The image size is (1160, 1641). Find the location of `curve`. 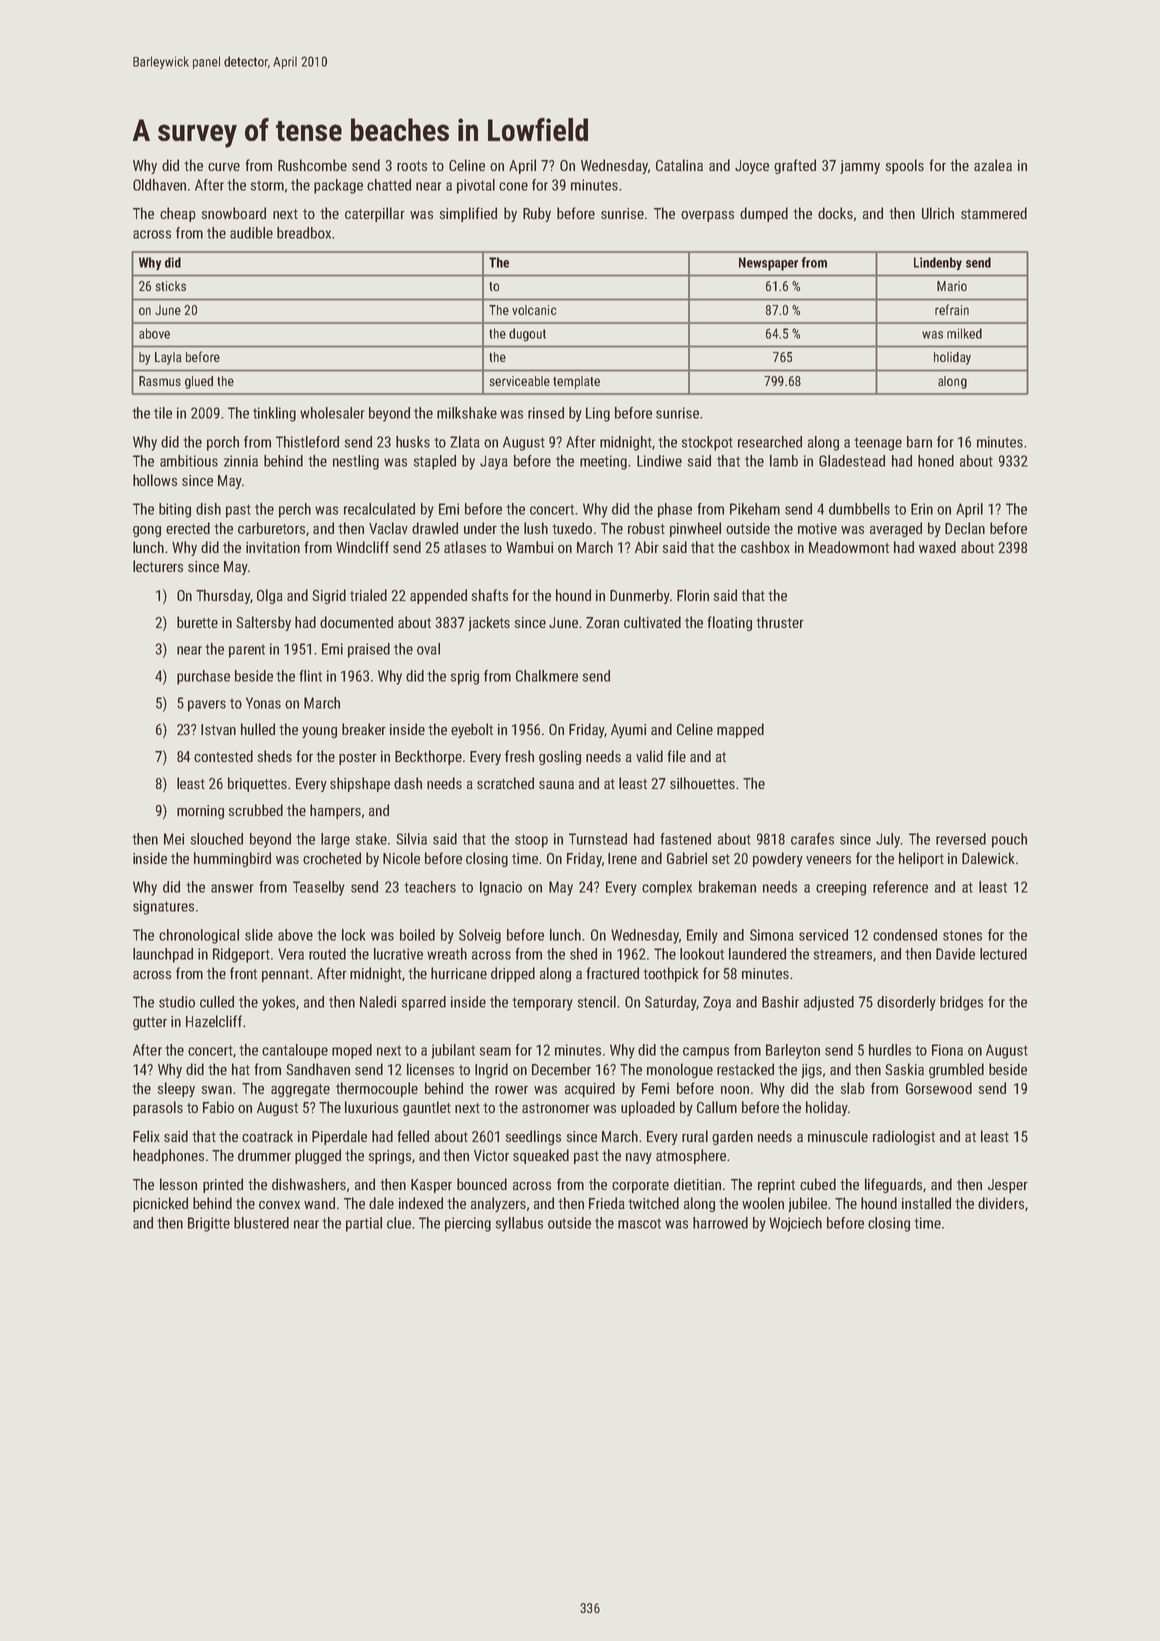

curve is located at coordinates (224, 167).
